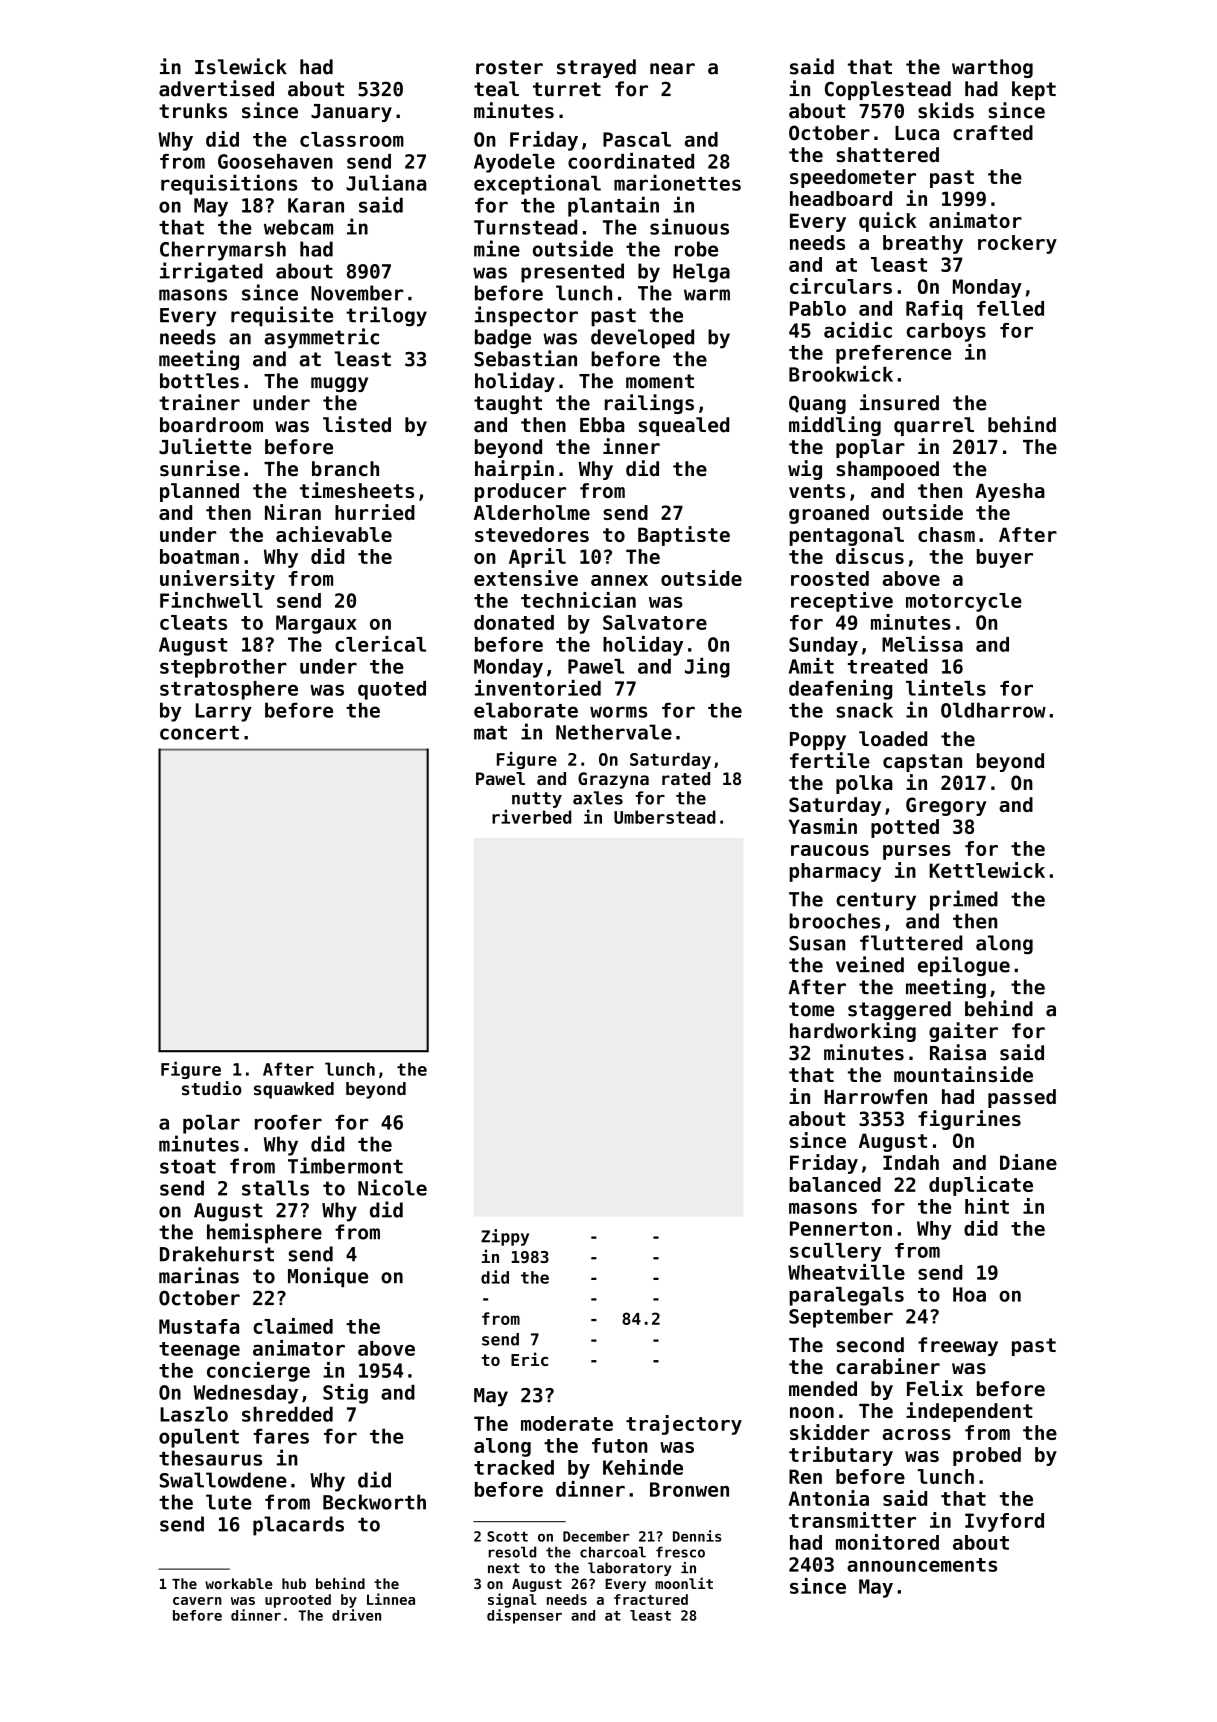 The width and height of the image is (1217, 1722). What do you see at coordinates (275, 161) in the image?
I see `Goosehaven` at bounding box center [275, 161].
